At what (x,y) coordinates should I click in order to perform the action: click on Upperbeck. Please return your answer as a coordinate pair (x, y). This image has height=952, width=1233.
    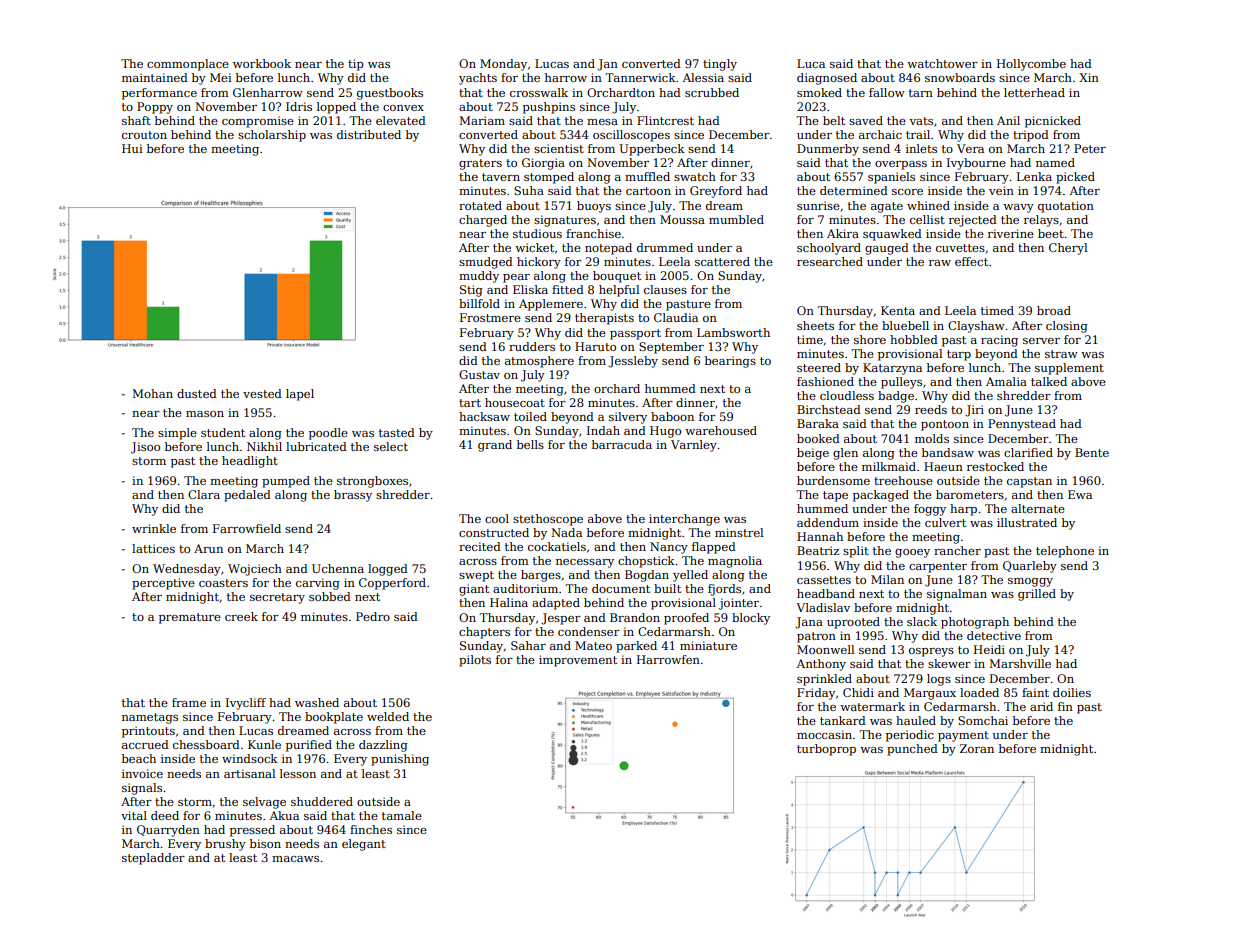
    Looking at the image, I should click on (652, 150).
